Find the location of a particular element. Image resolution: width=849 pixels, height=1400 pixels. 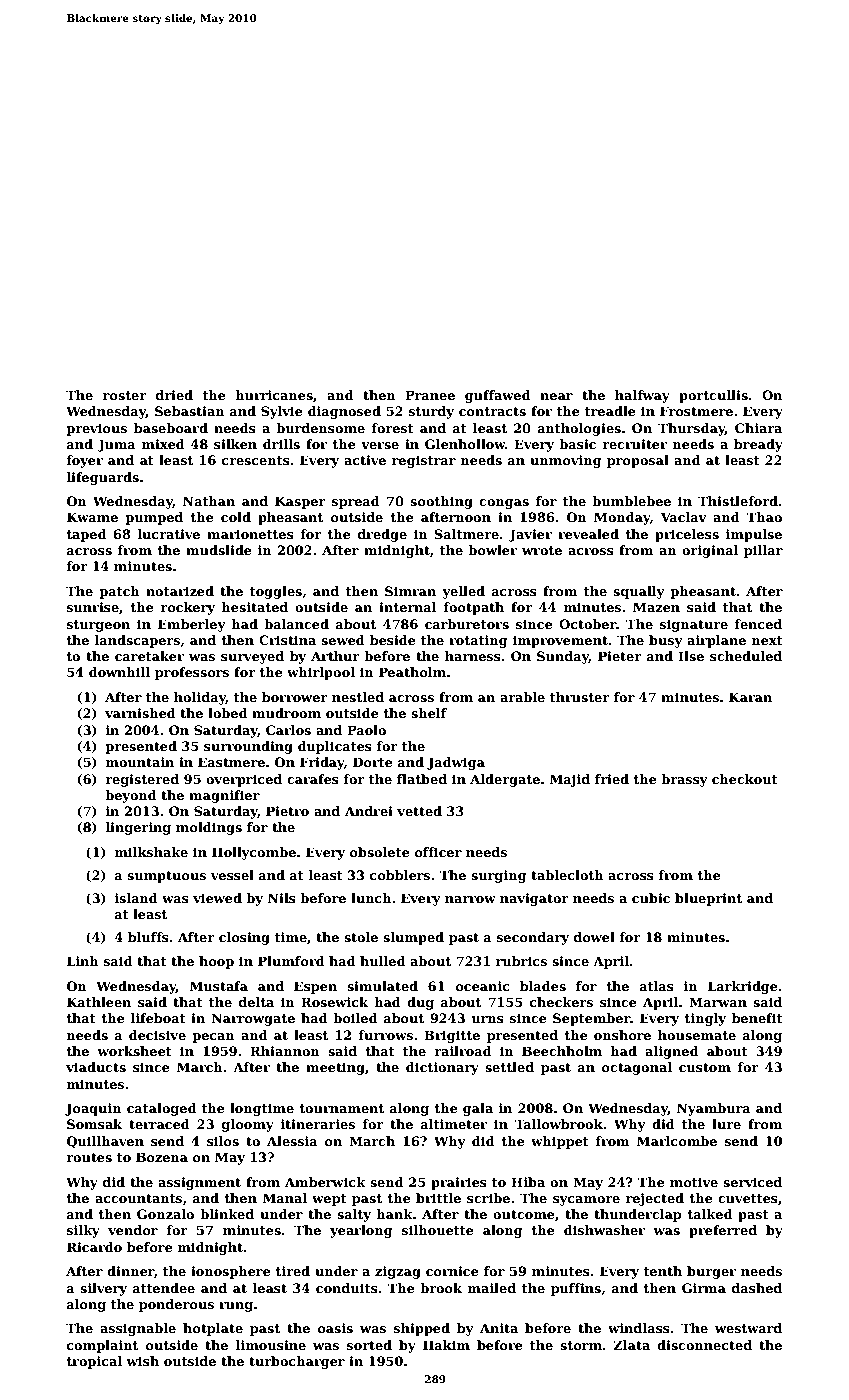

thruster is located at coordinates (580, 697).
